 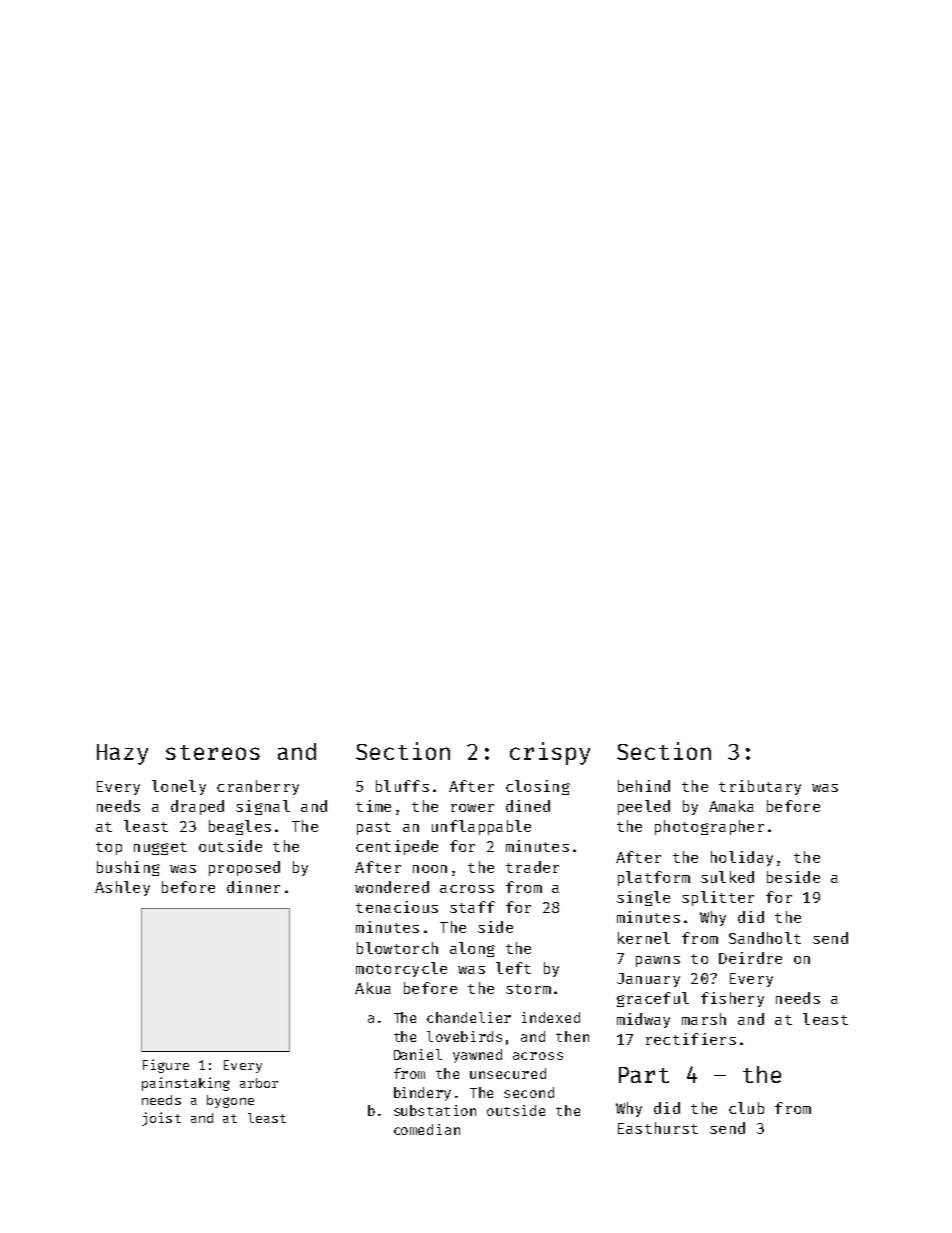 I want to click on stereos, so click(x=213, y=752).
